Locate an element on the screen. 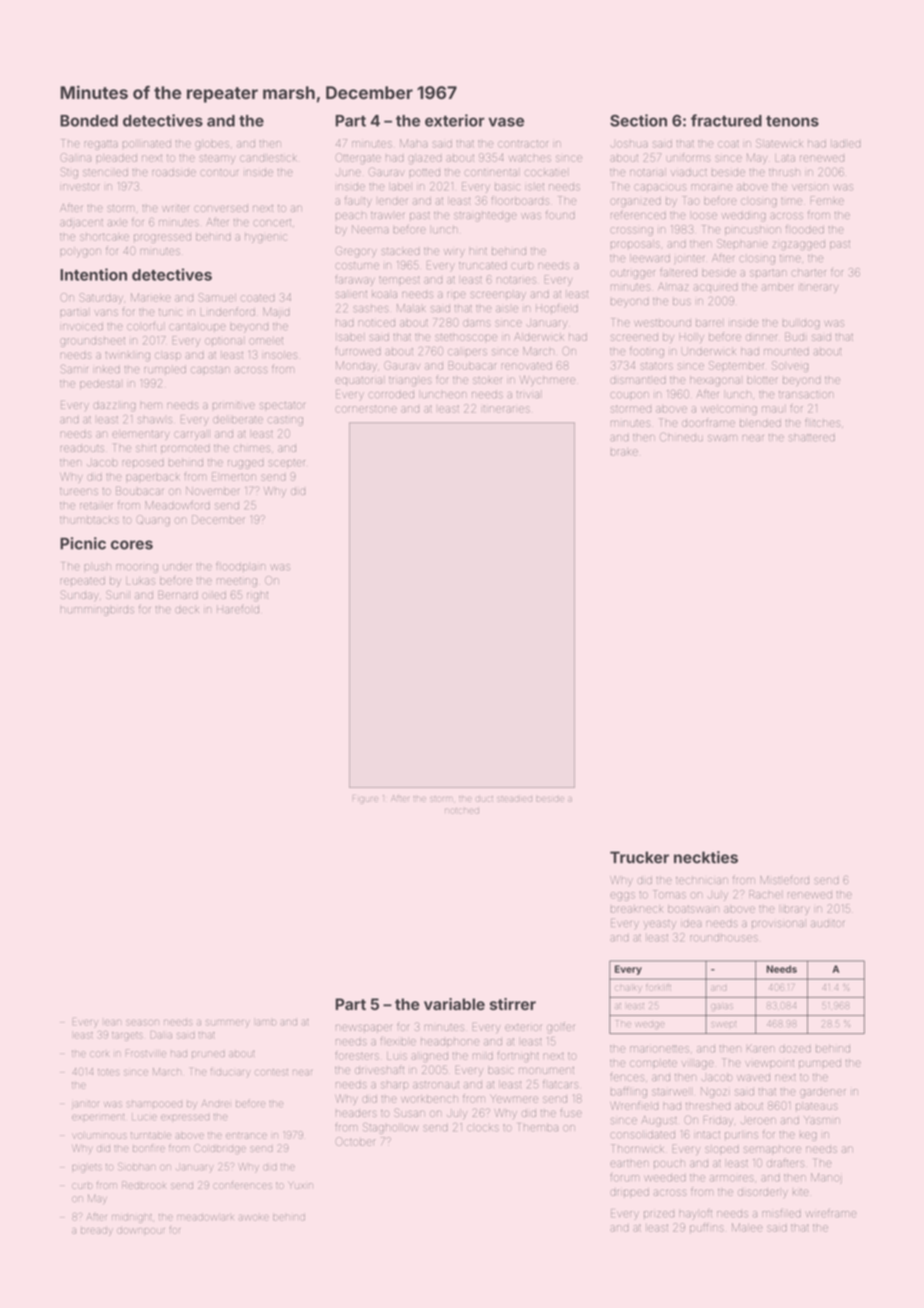  ladled is located at coordinates (846, 144).
